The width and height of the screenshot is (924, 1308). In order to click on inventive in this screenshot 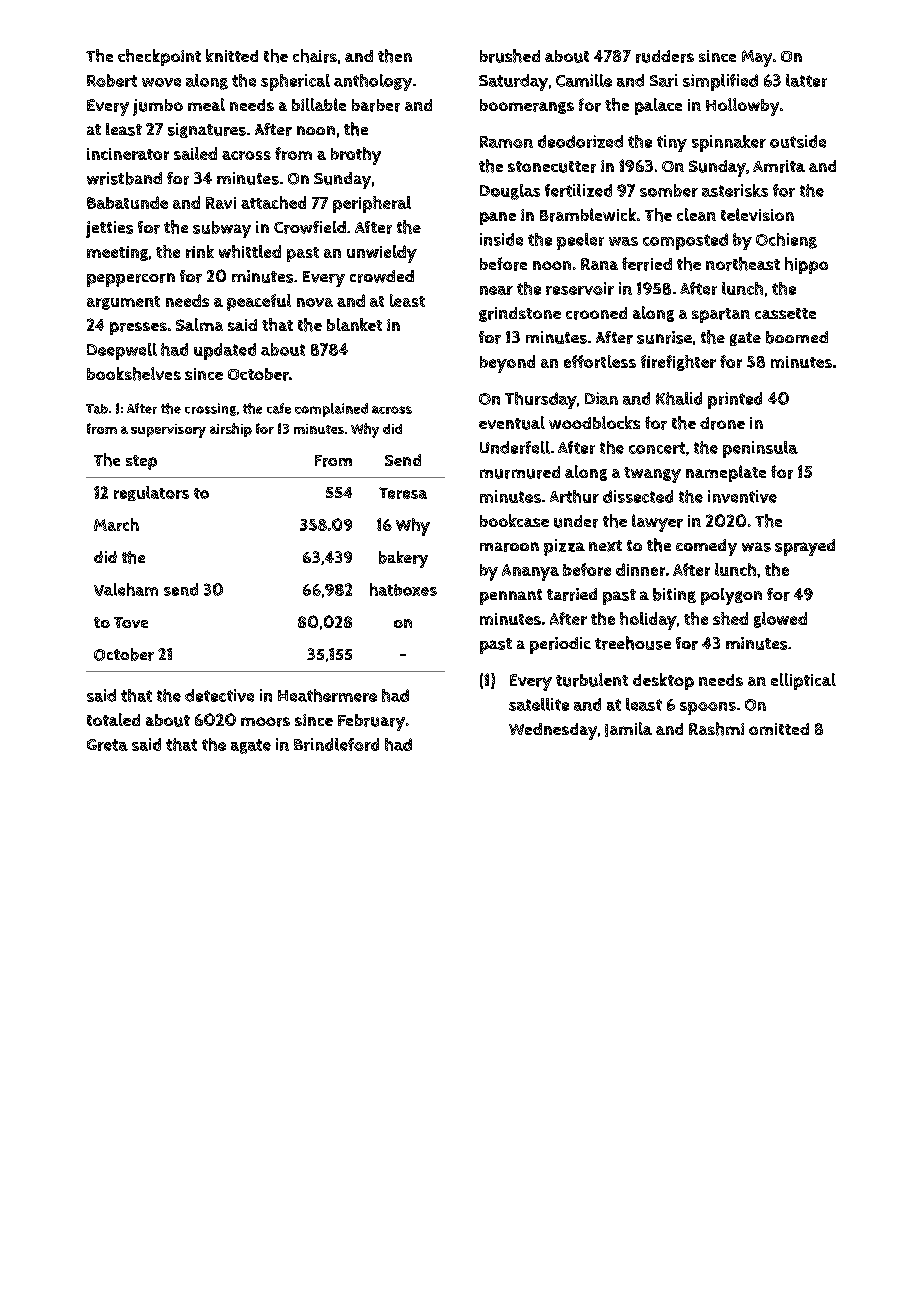, I will do `click(742, 496)`.
